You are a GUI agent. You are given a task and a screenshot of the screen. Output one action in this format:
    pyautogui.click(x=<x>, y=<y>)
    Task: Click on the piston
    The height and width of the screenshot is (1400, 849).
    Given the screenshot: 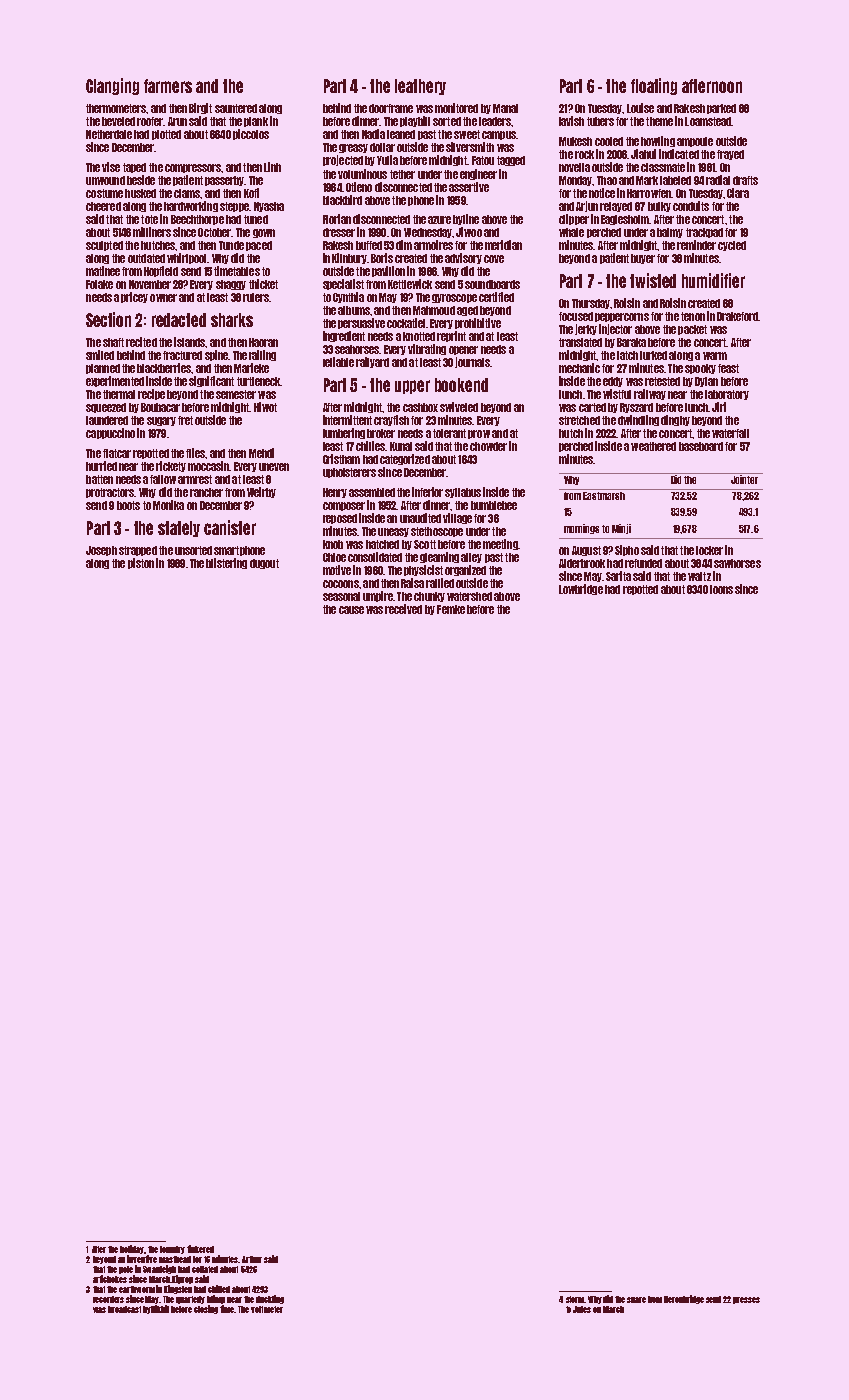 What is the action you would take?
    pyautogui.click(x=141, y=563)
